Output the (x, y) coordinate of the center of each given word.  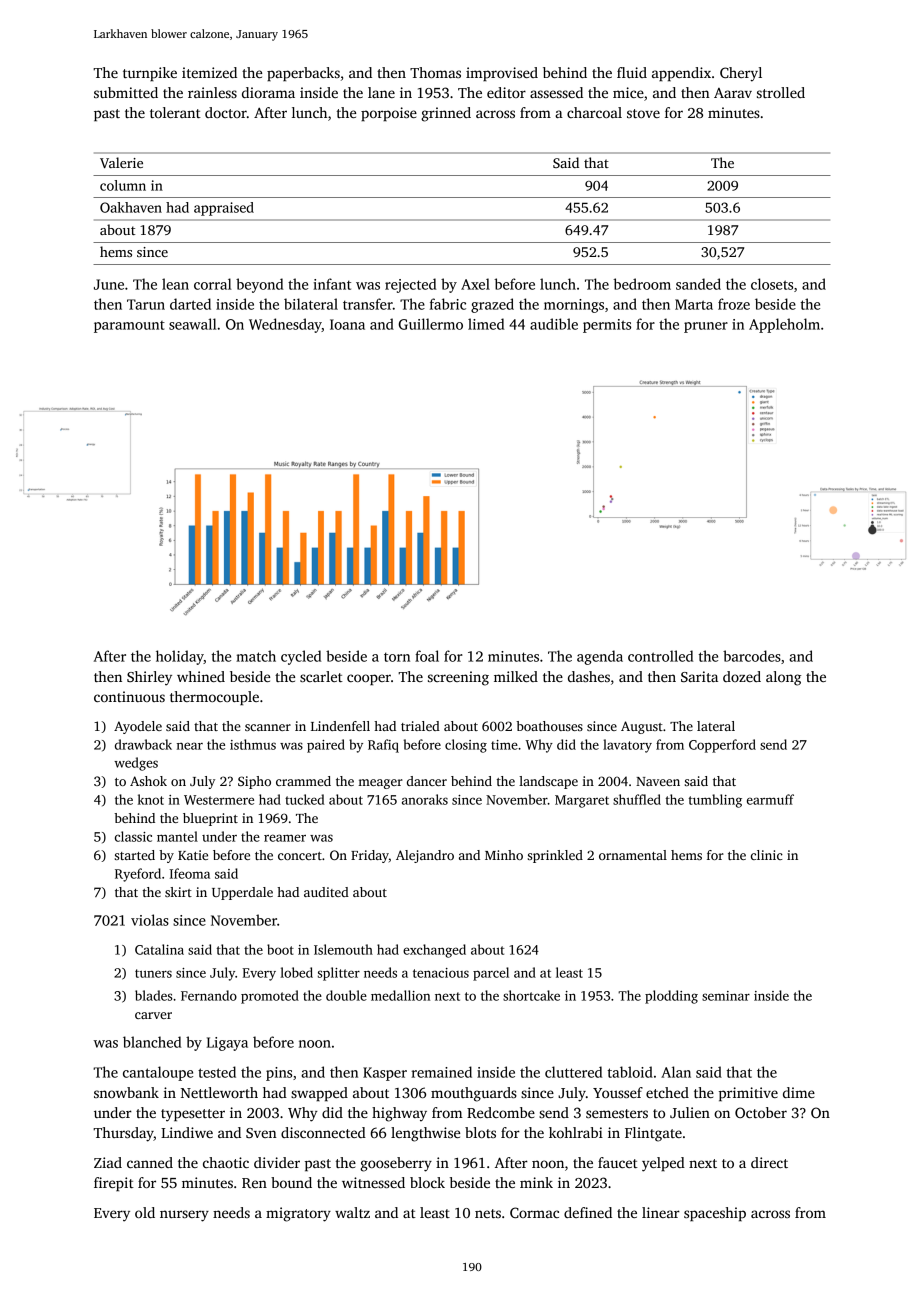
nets (488, 1213)
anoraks (425, 799)
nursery (184, 1216)
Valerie (121, 162)
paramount (129, 327)
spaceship (715, 1214)
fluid (632, 72)
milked (516, 676)
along (783, 678)
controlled (660, 656)
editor (506, 92)
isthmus (253, 744)
